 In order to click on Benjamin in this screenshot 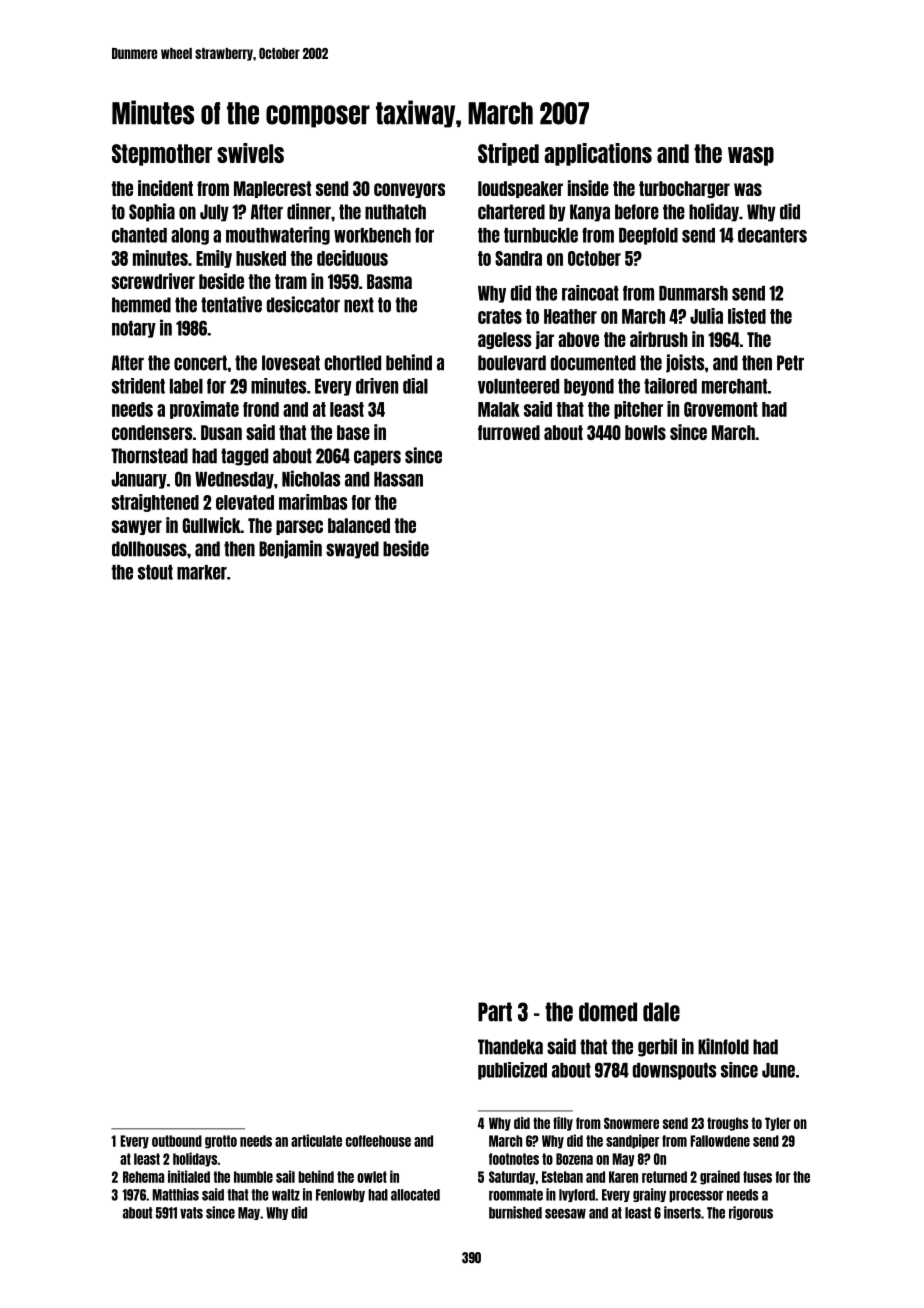, I will do `click(290, 549)`.
